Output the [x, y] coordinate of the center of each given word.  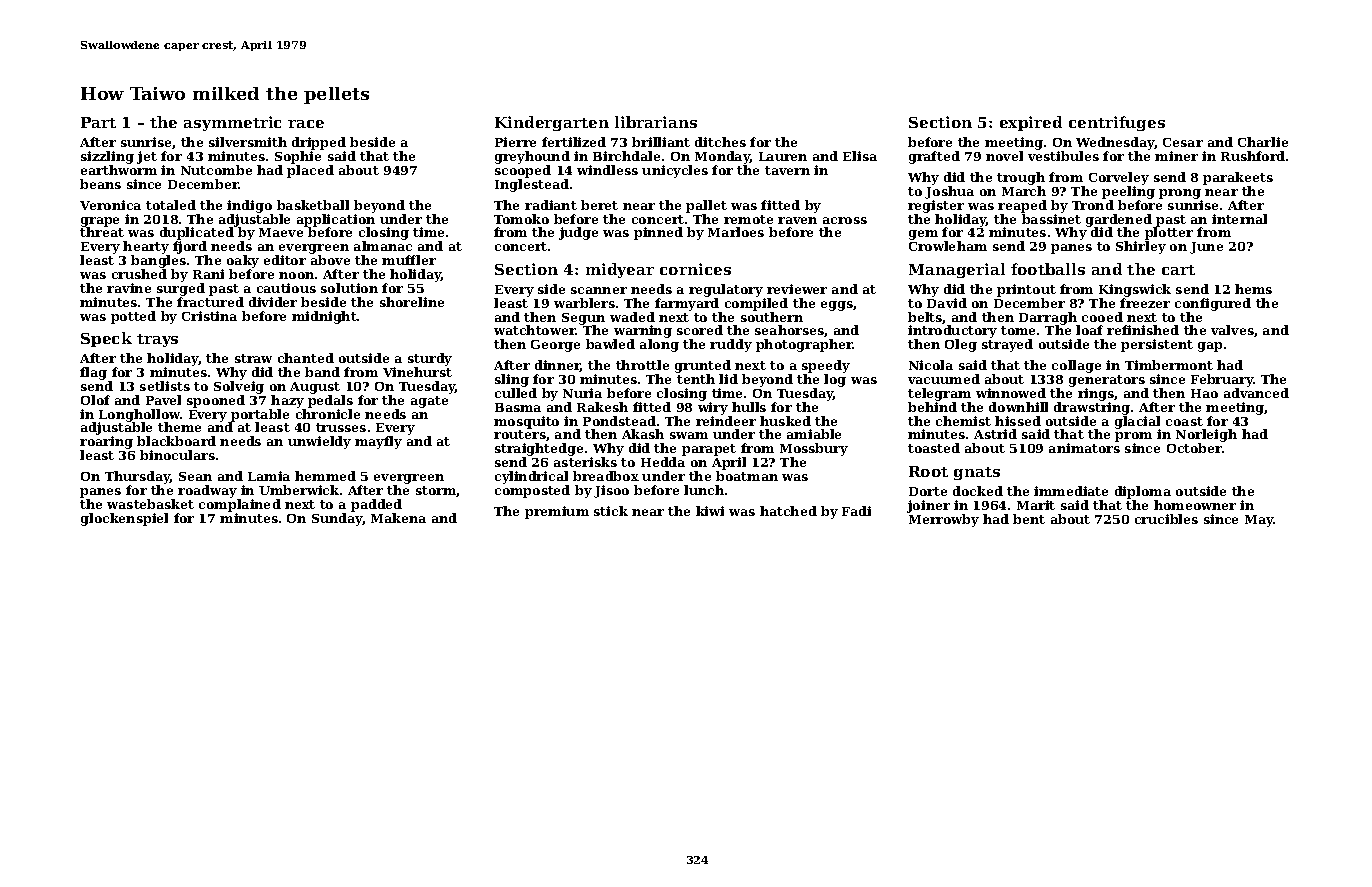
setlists [165, 386]
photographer [804, 345]
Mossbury [814, 449]
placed [310, 171]
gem [923, 235]
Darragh [1049, 319]
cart [1178, 270]
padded [376, 505]
